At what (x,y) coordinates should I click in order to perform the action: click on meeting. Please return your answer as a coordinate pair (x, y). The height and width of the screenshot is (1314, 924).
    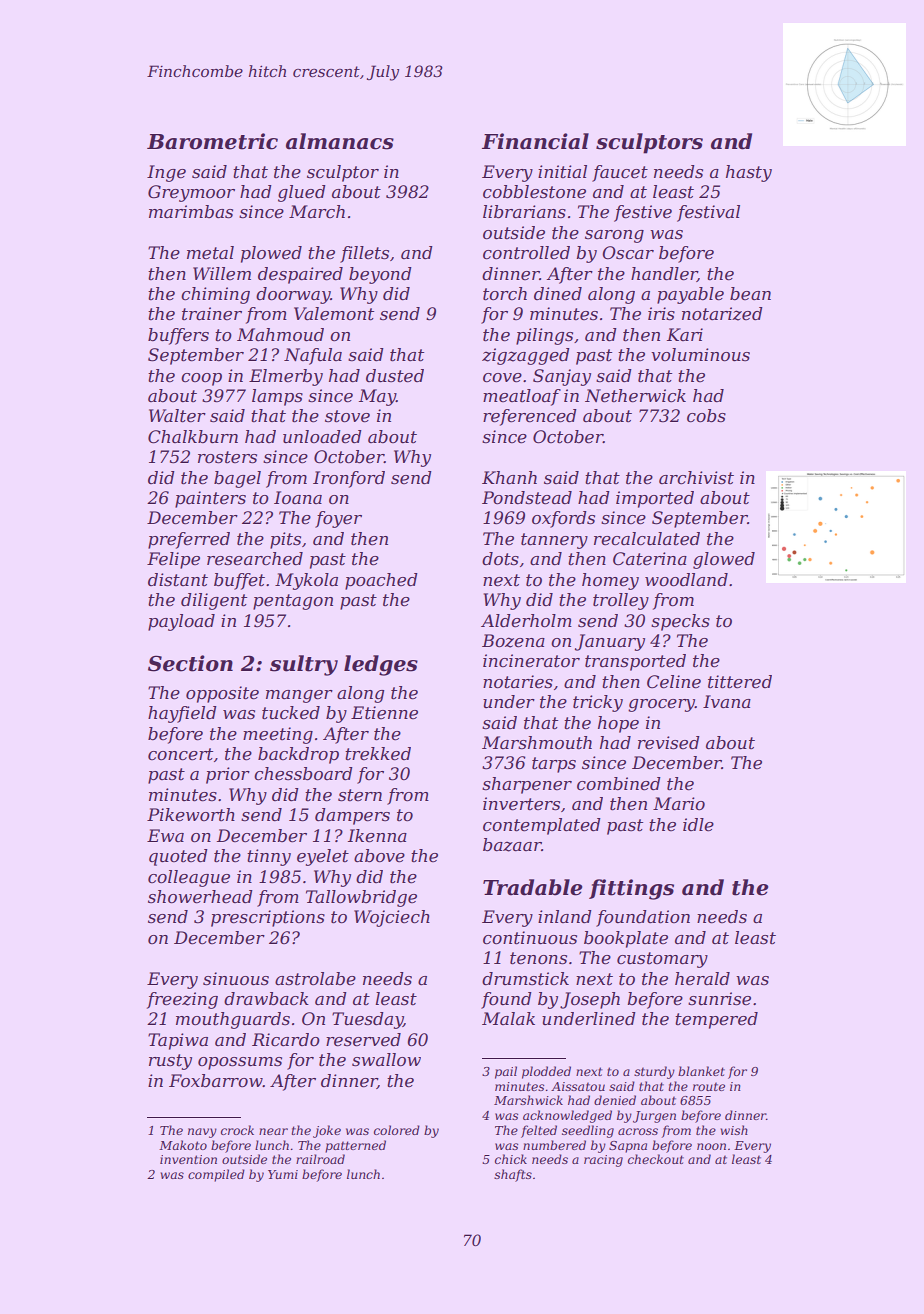
    Looking at the image, I should click on (278, 735).
